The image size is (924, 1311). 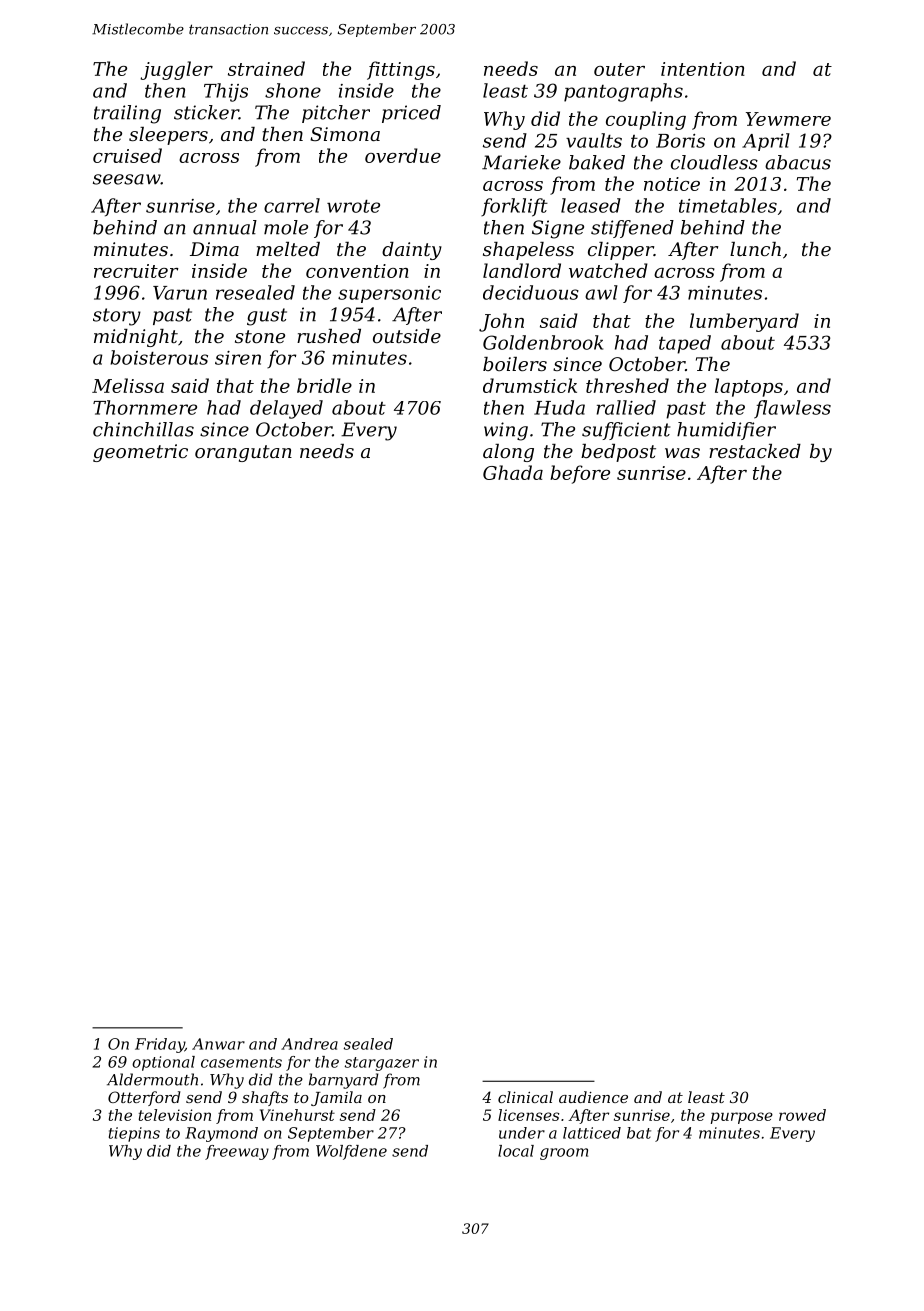 I want to click on geometric, so click(x=140, y=453).
